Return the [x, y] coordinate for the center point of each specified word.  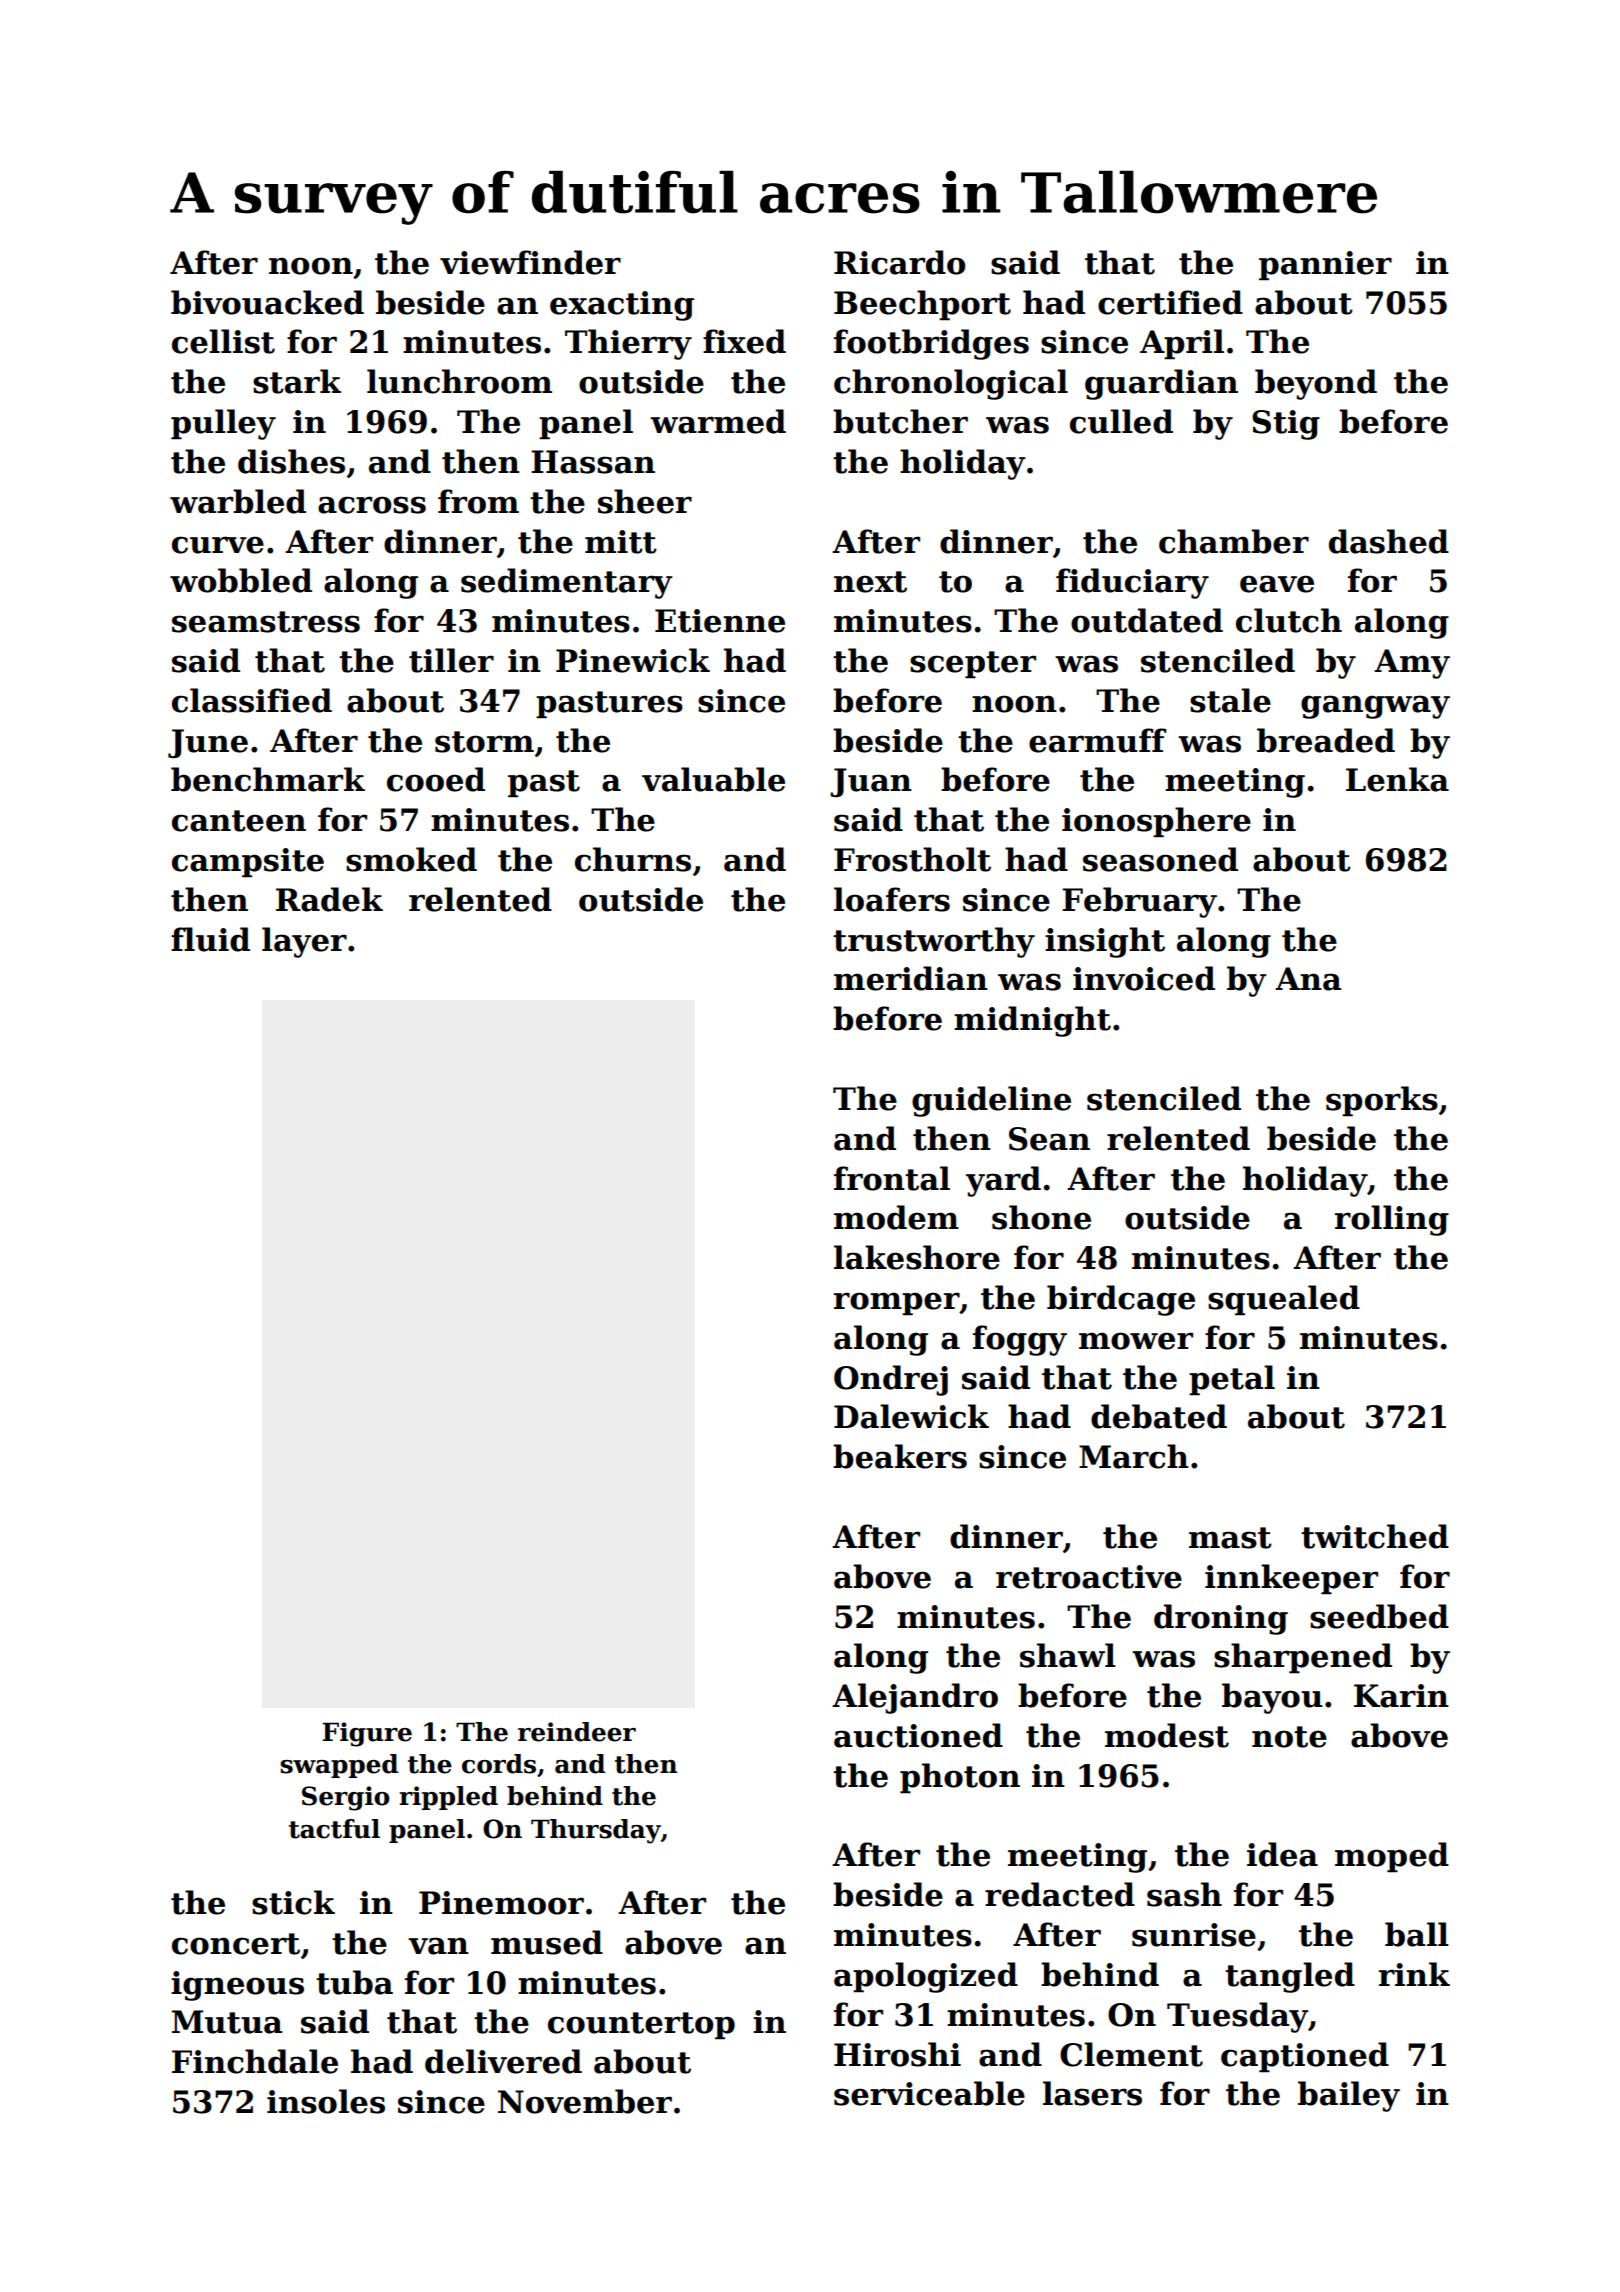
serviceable [929, 2093]
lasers [1092, 2093]
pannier [1325, 266]
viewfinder [530, 262]
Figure [367, 1734]
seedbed [1379, 1616]
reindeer [577, 1732]
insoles [326, 2101]
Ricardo [900, 262]
